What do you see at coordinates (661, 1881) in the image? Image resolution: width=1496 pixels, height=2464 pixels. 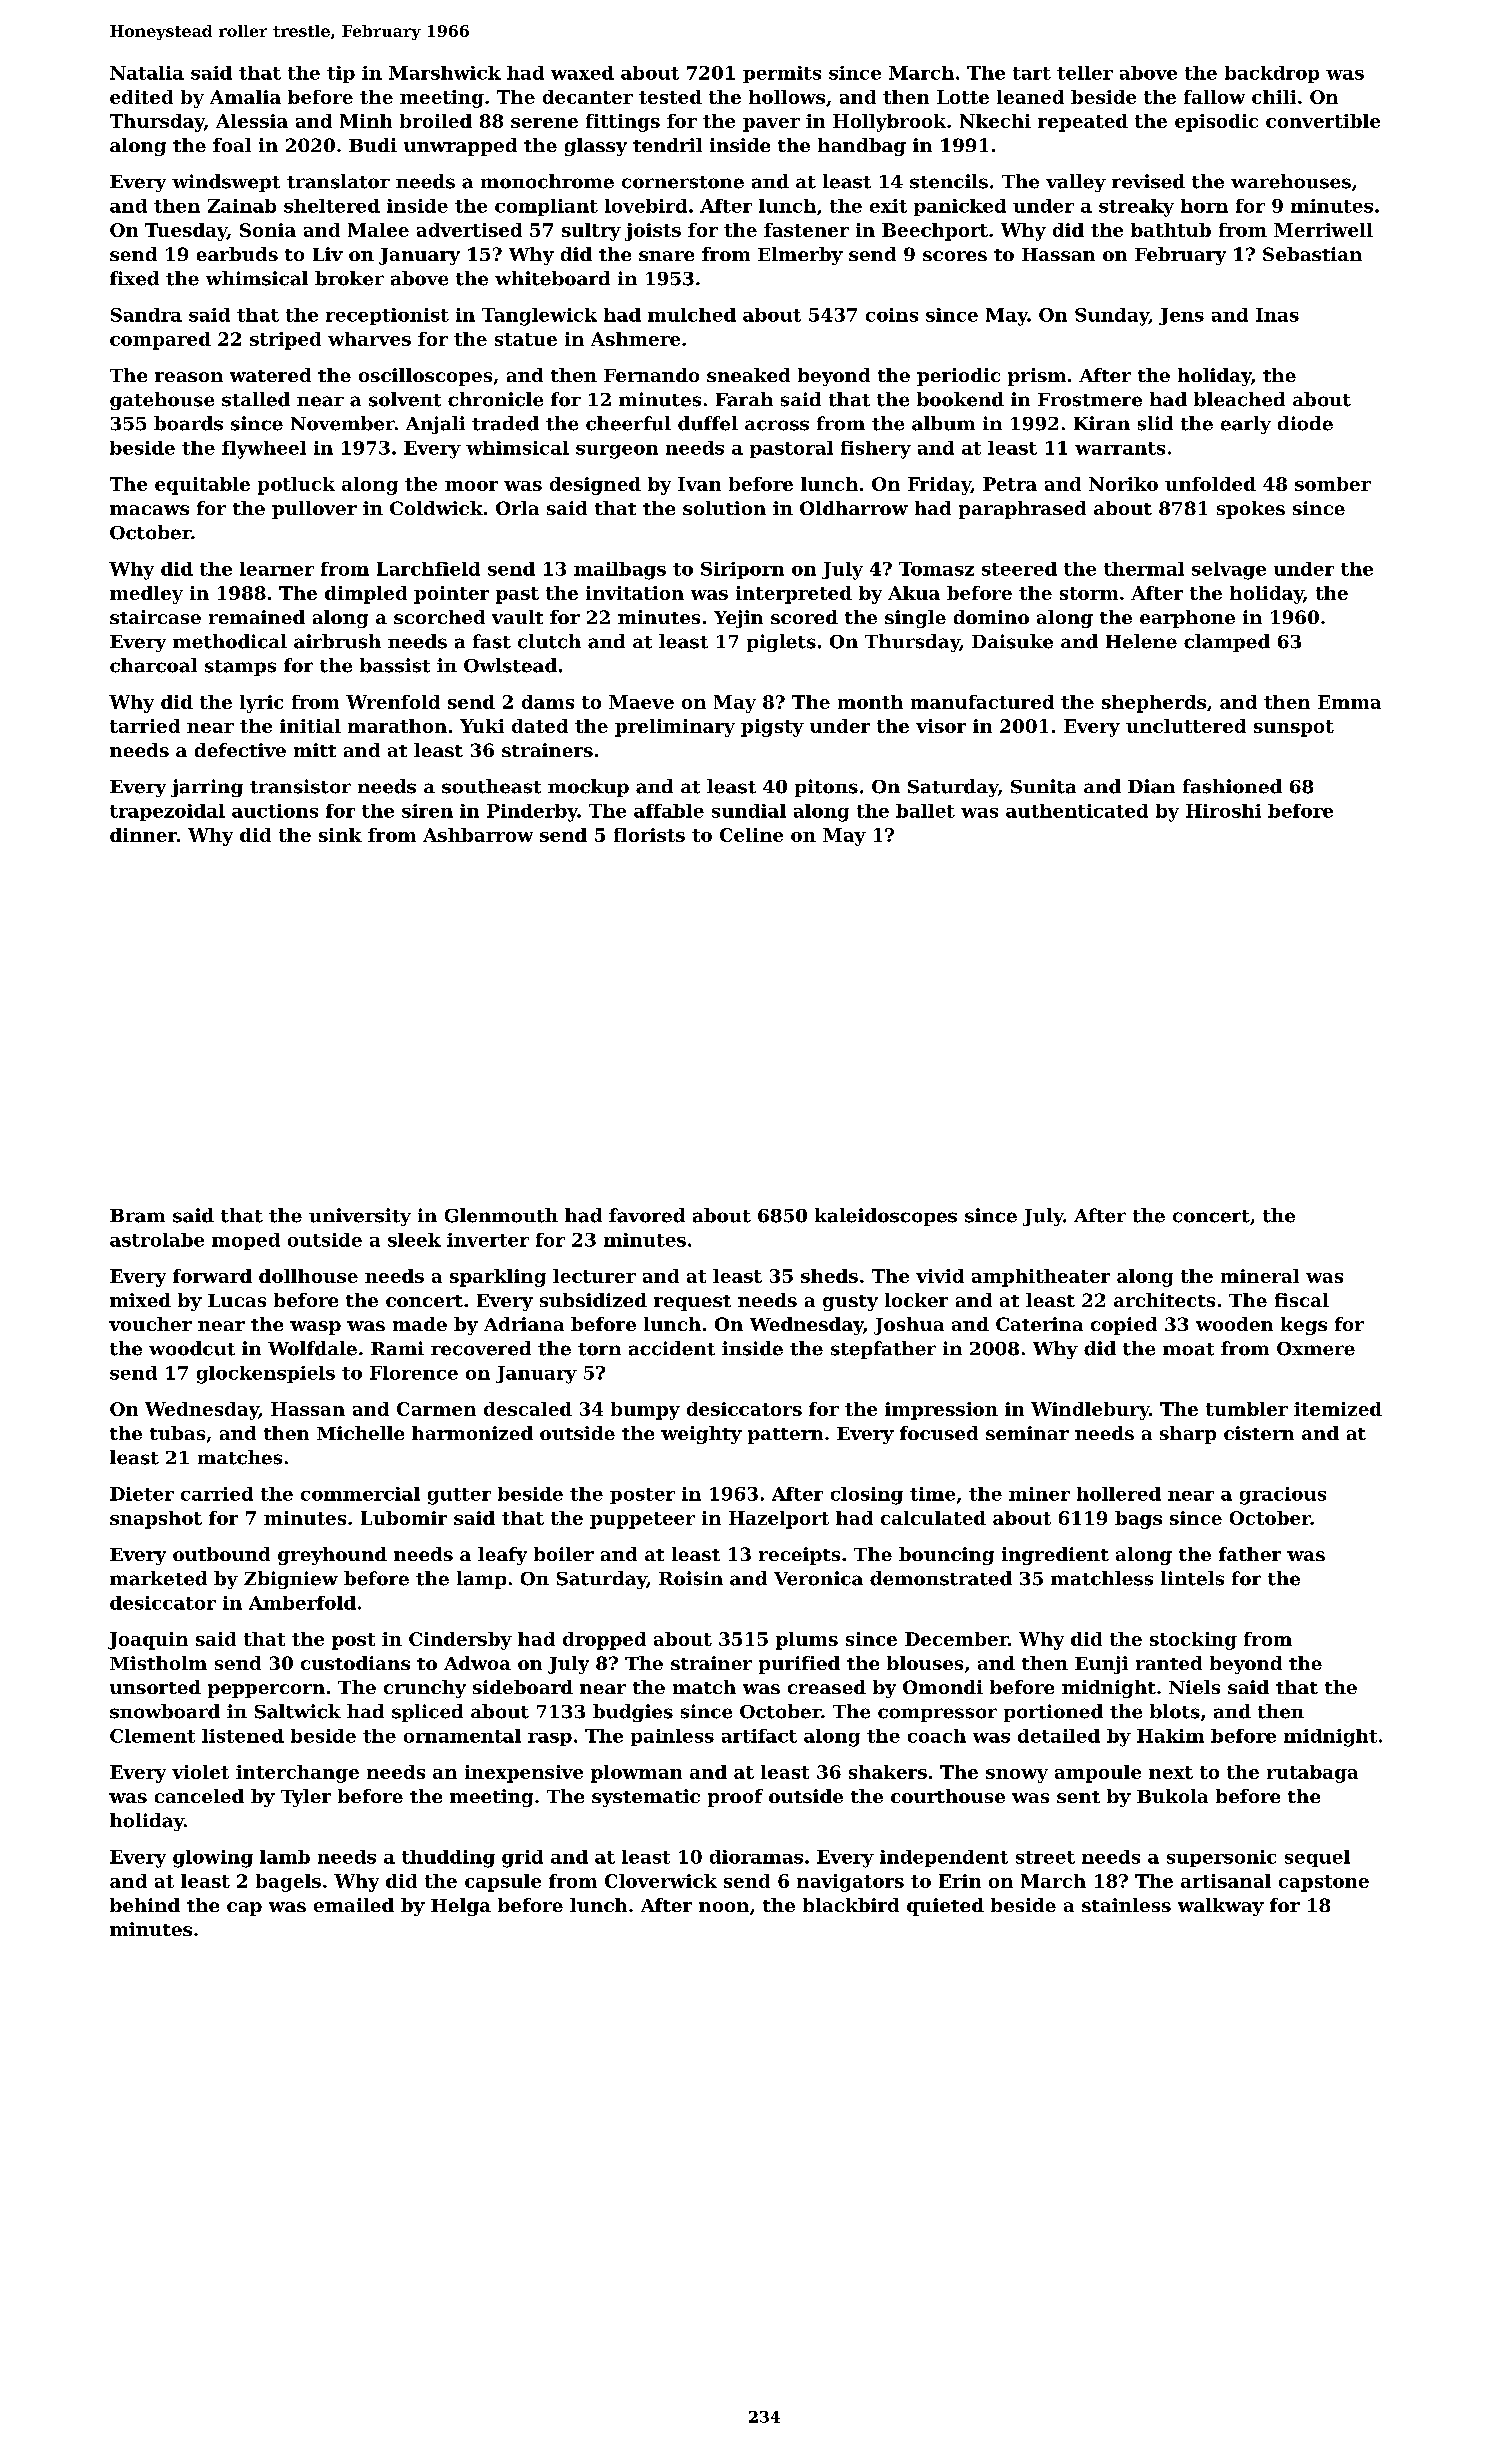 I see `Cloverwick` at bounding box center [661, 1881].
